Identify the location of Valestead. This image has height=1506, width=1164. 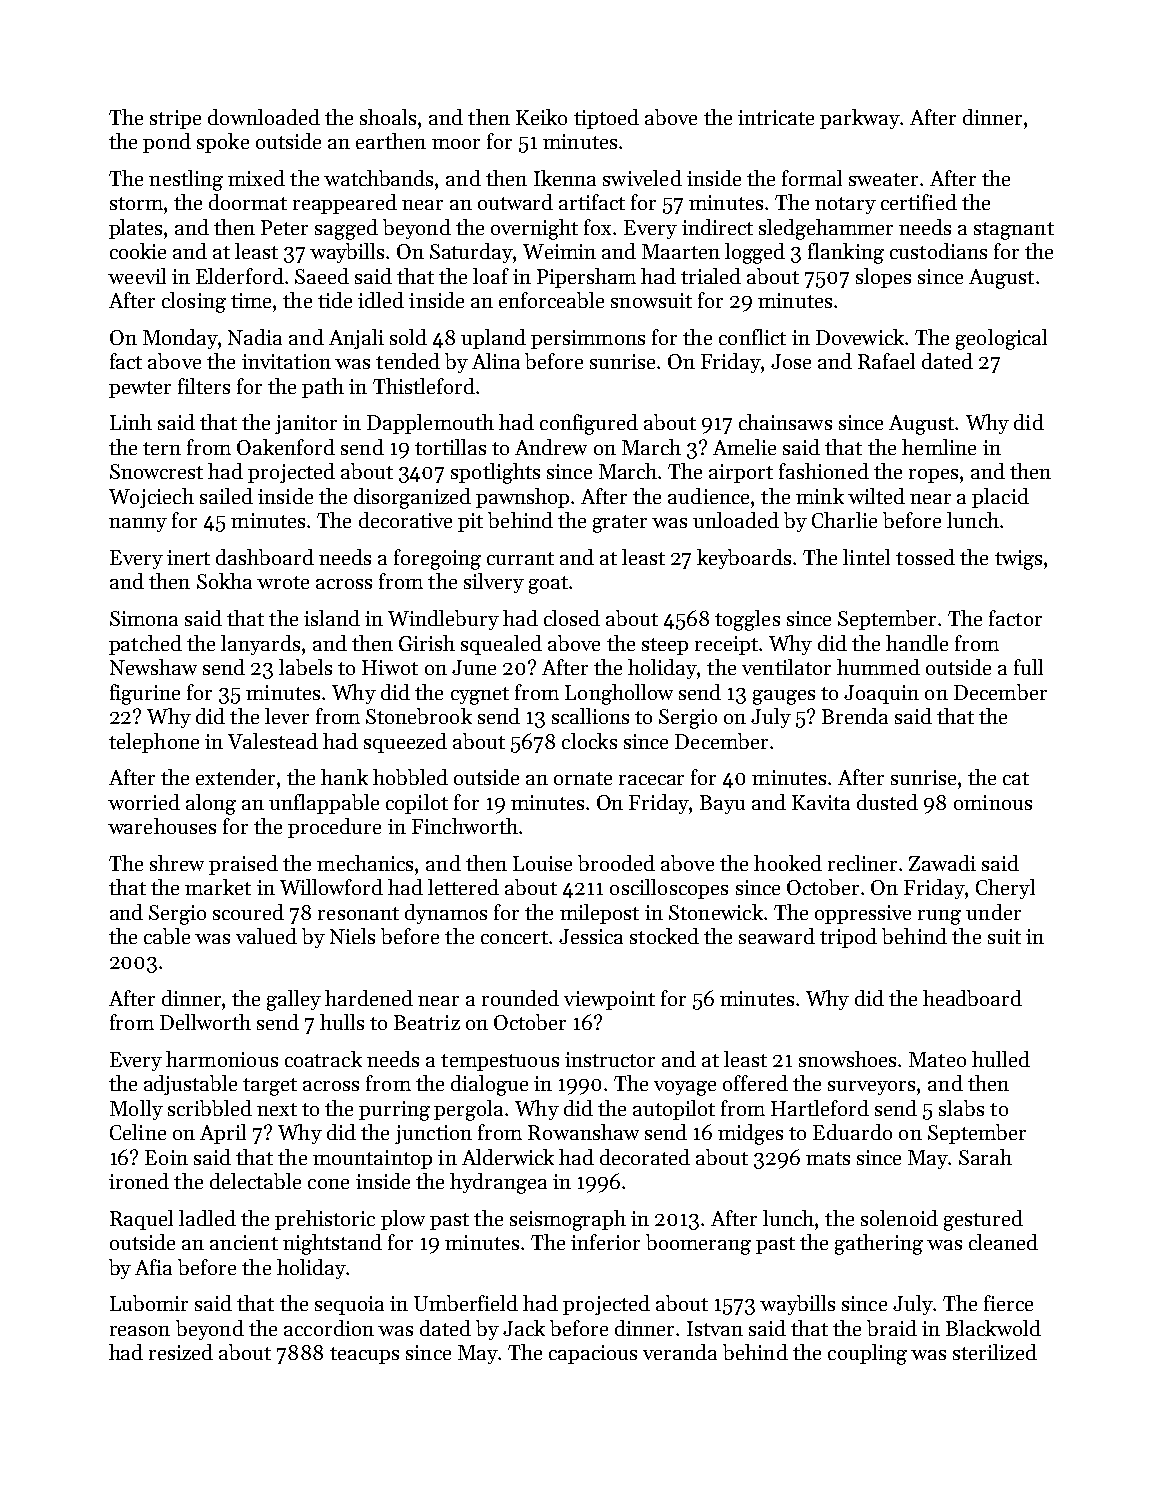
(273, 741).
